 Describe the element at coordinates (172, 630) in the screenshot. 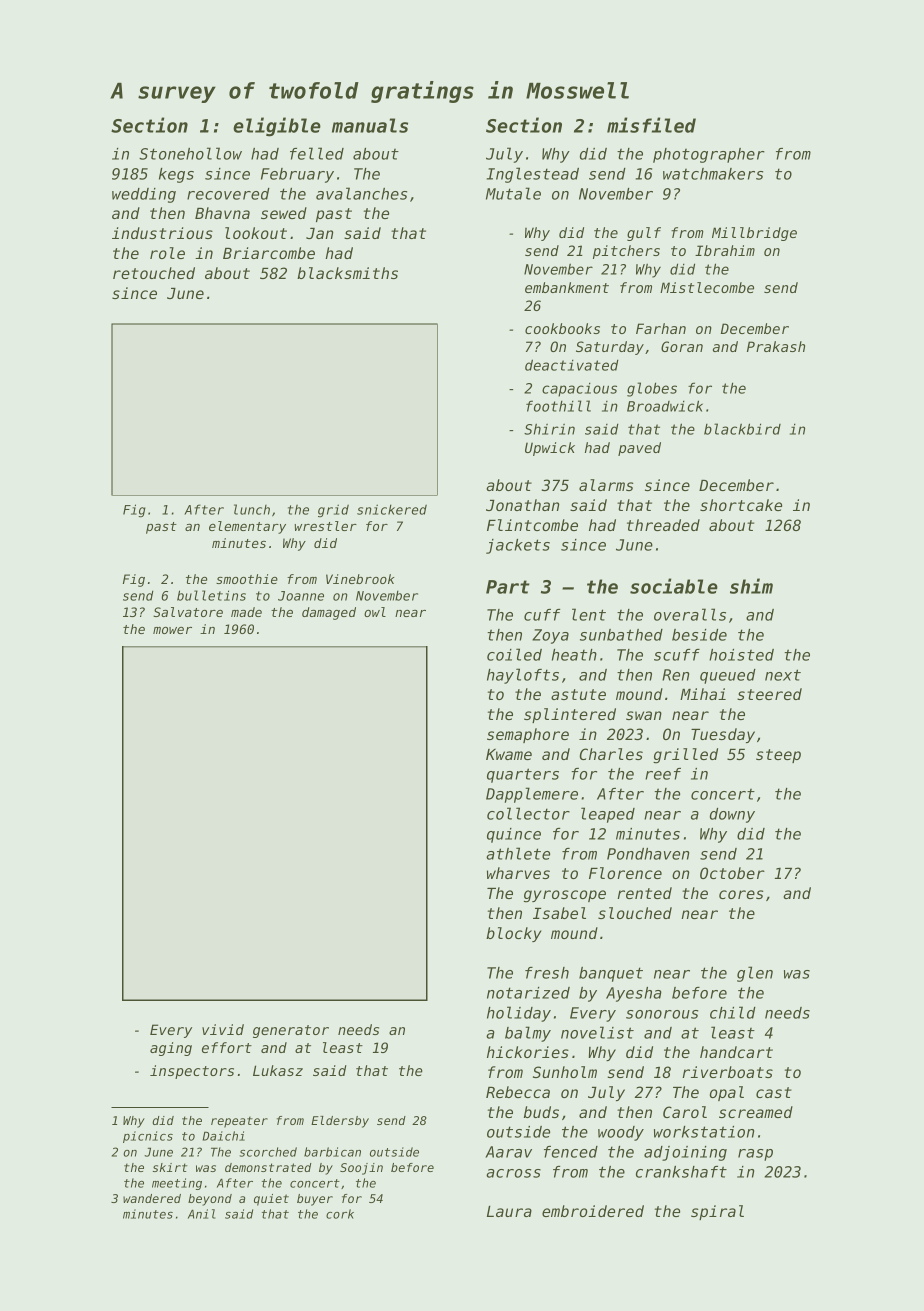

I see `mower` at that location.
